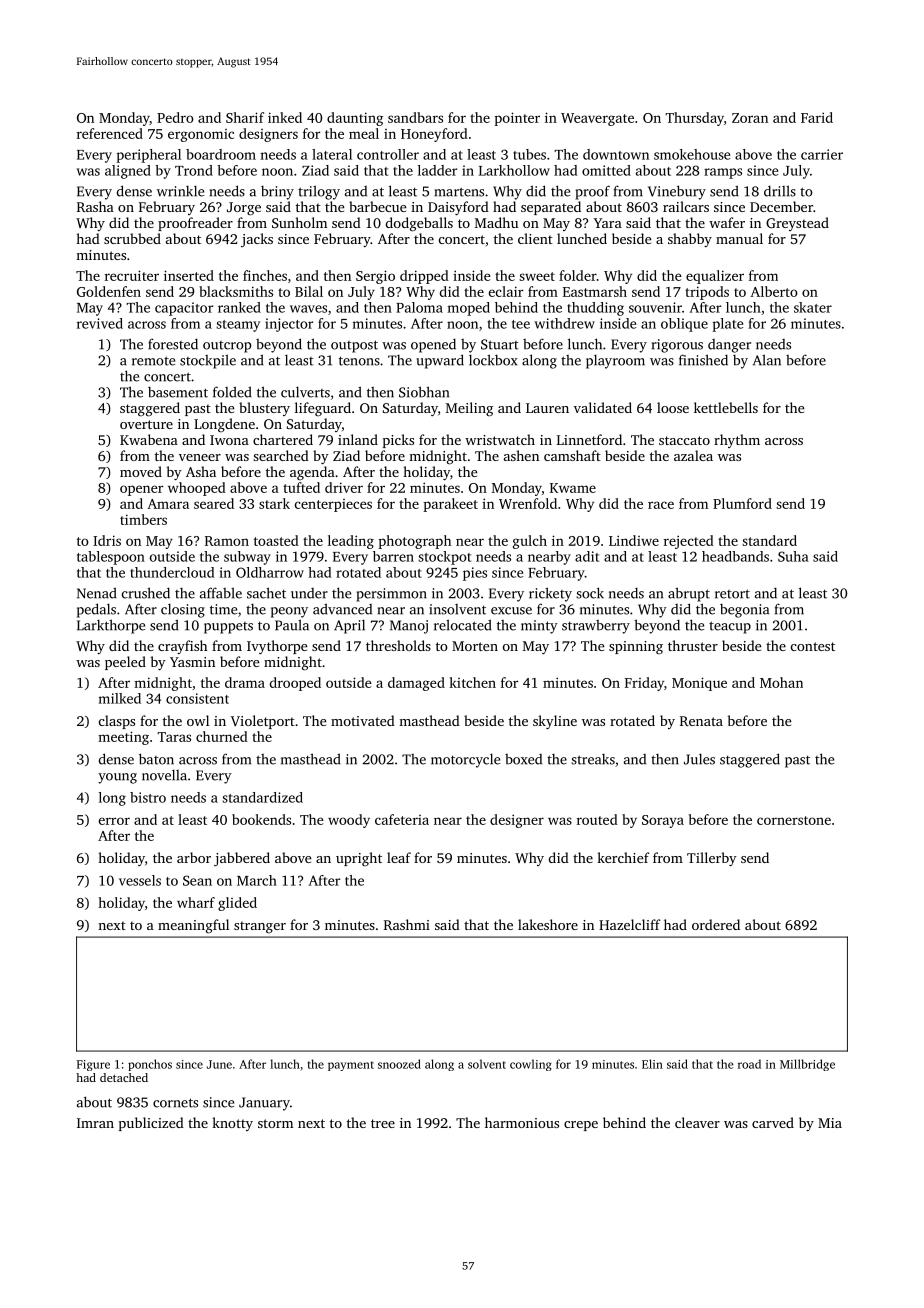 The width and height of the image is (924, 1308). What do you see at coordinates (465, 760) in the image?
I see `motorcycle` at bounding box center [465, 760].
